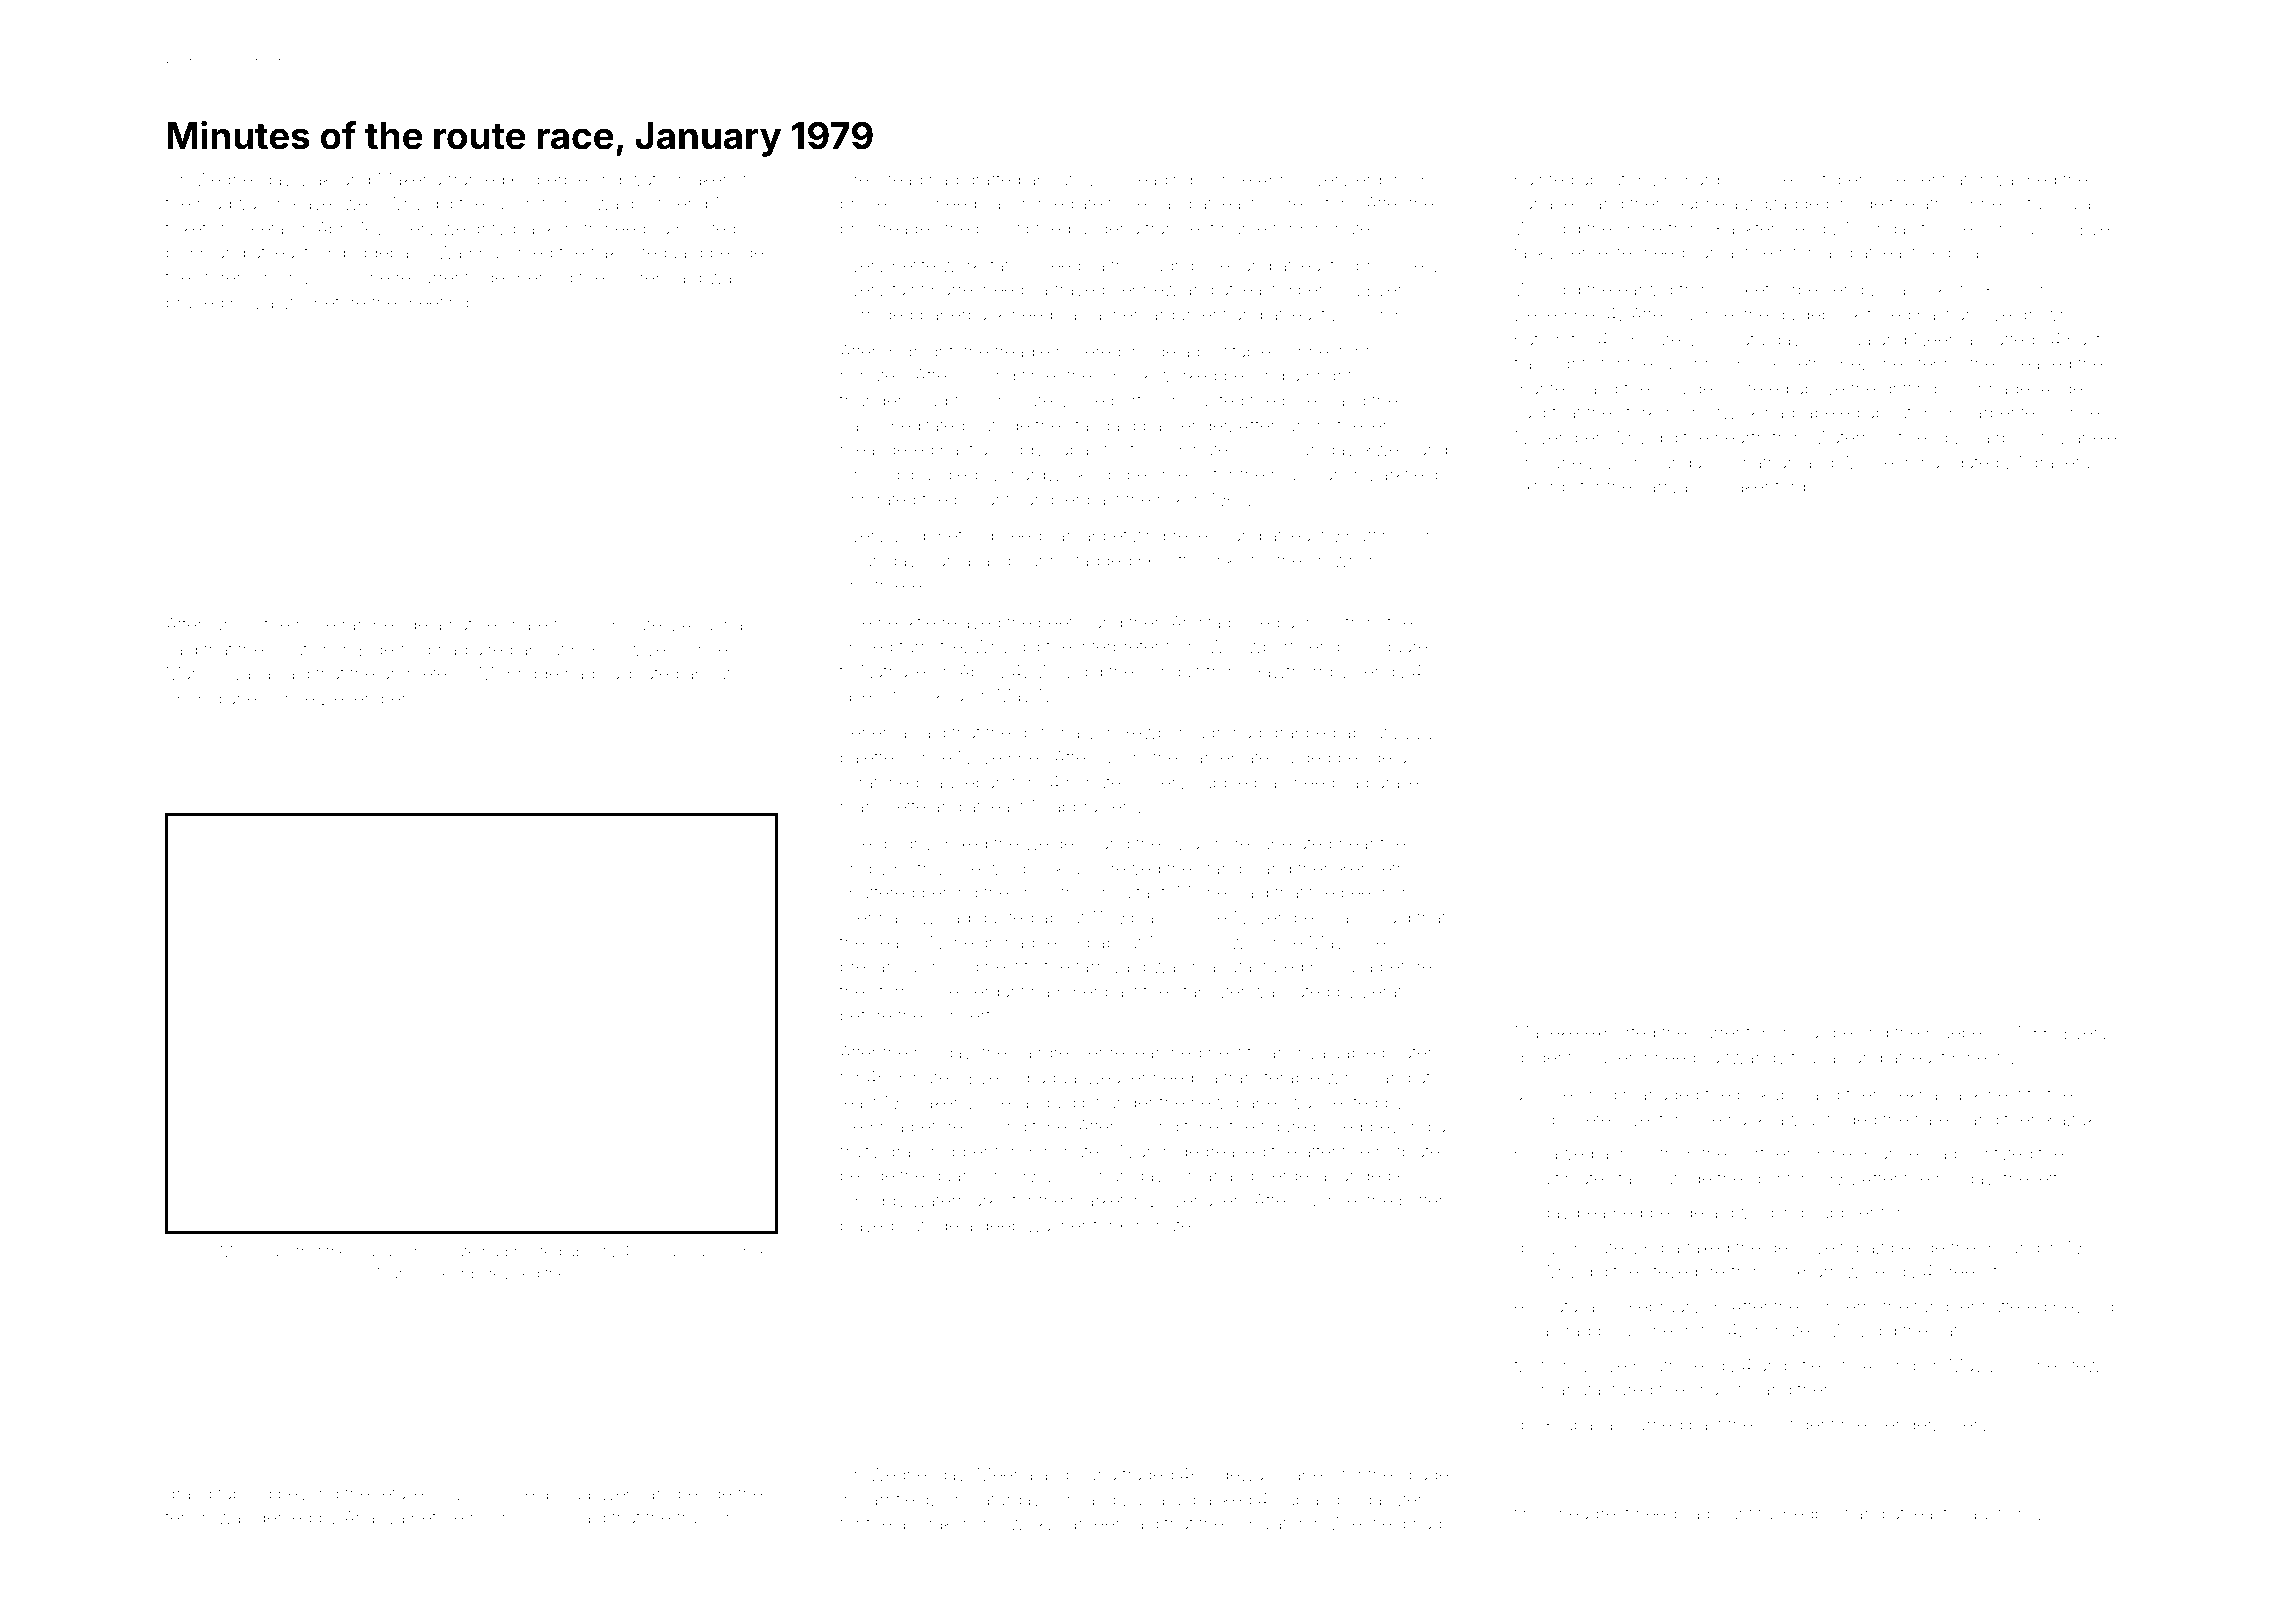 The width and height of the screenshot is (2292, 1620). Describe the element at coordinates (872, 1126) in the screenshot. I see `Gemma` at that location.
